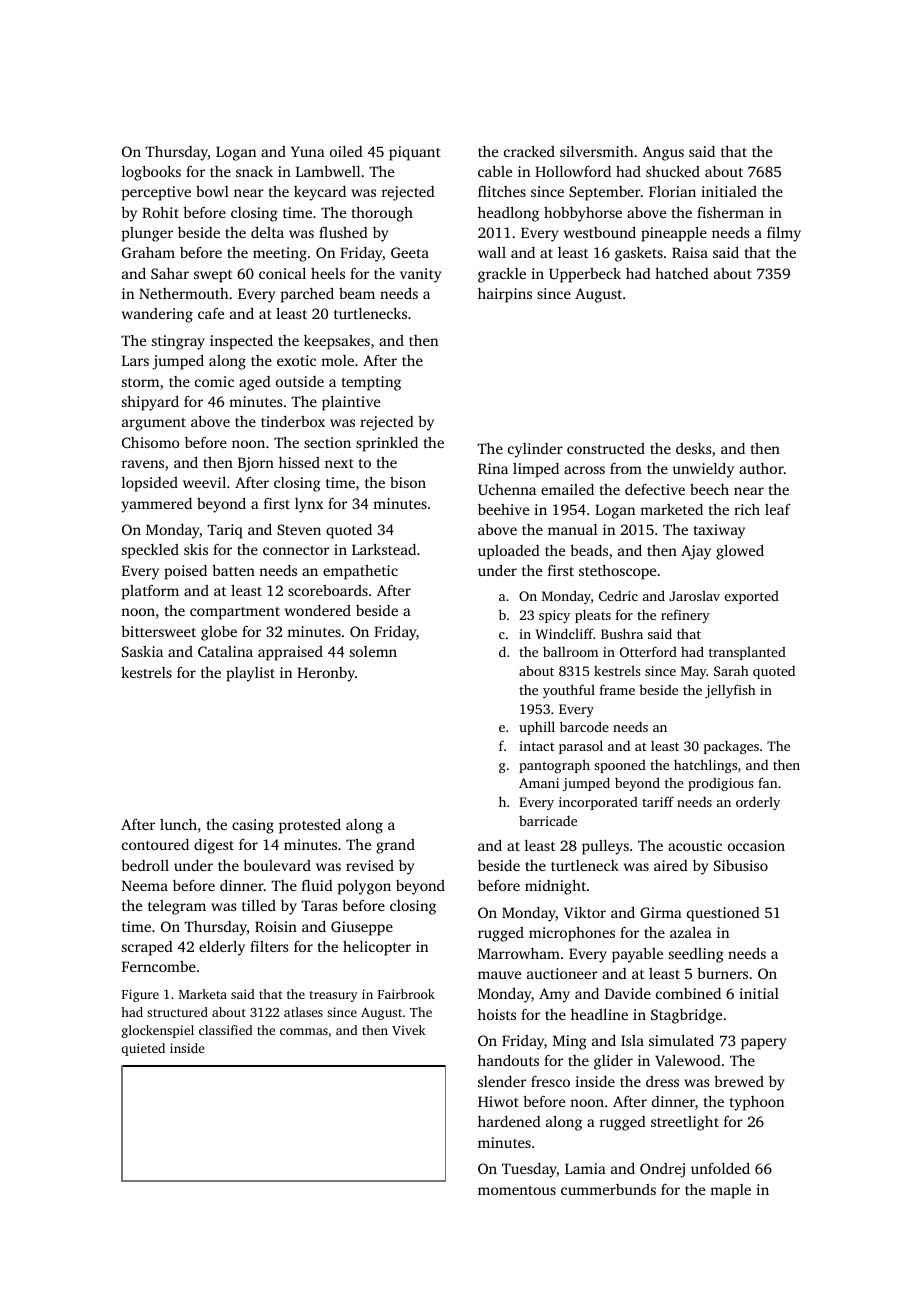 Image resolution: width=924 pixels, height=1314 pixels. What do you see at coordinates (387, 444) in the document?
I see `sprinkled` at bounding box center [387, 444].
